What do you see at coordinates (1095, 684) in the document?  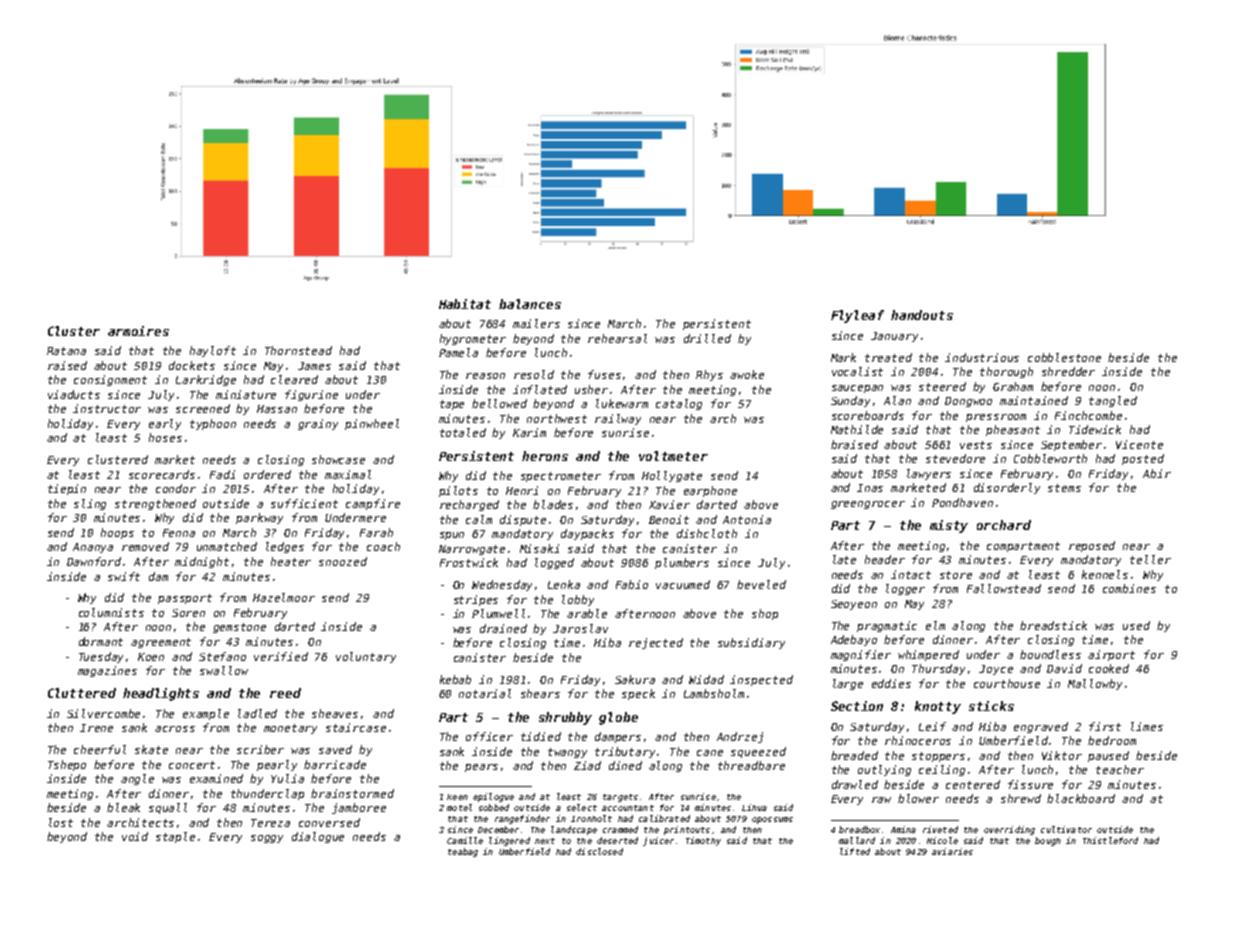 I see `Mallowby` at bounding box center [1095, 684].
